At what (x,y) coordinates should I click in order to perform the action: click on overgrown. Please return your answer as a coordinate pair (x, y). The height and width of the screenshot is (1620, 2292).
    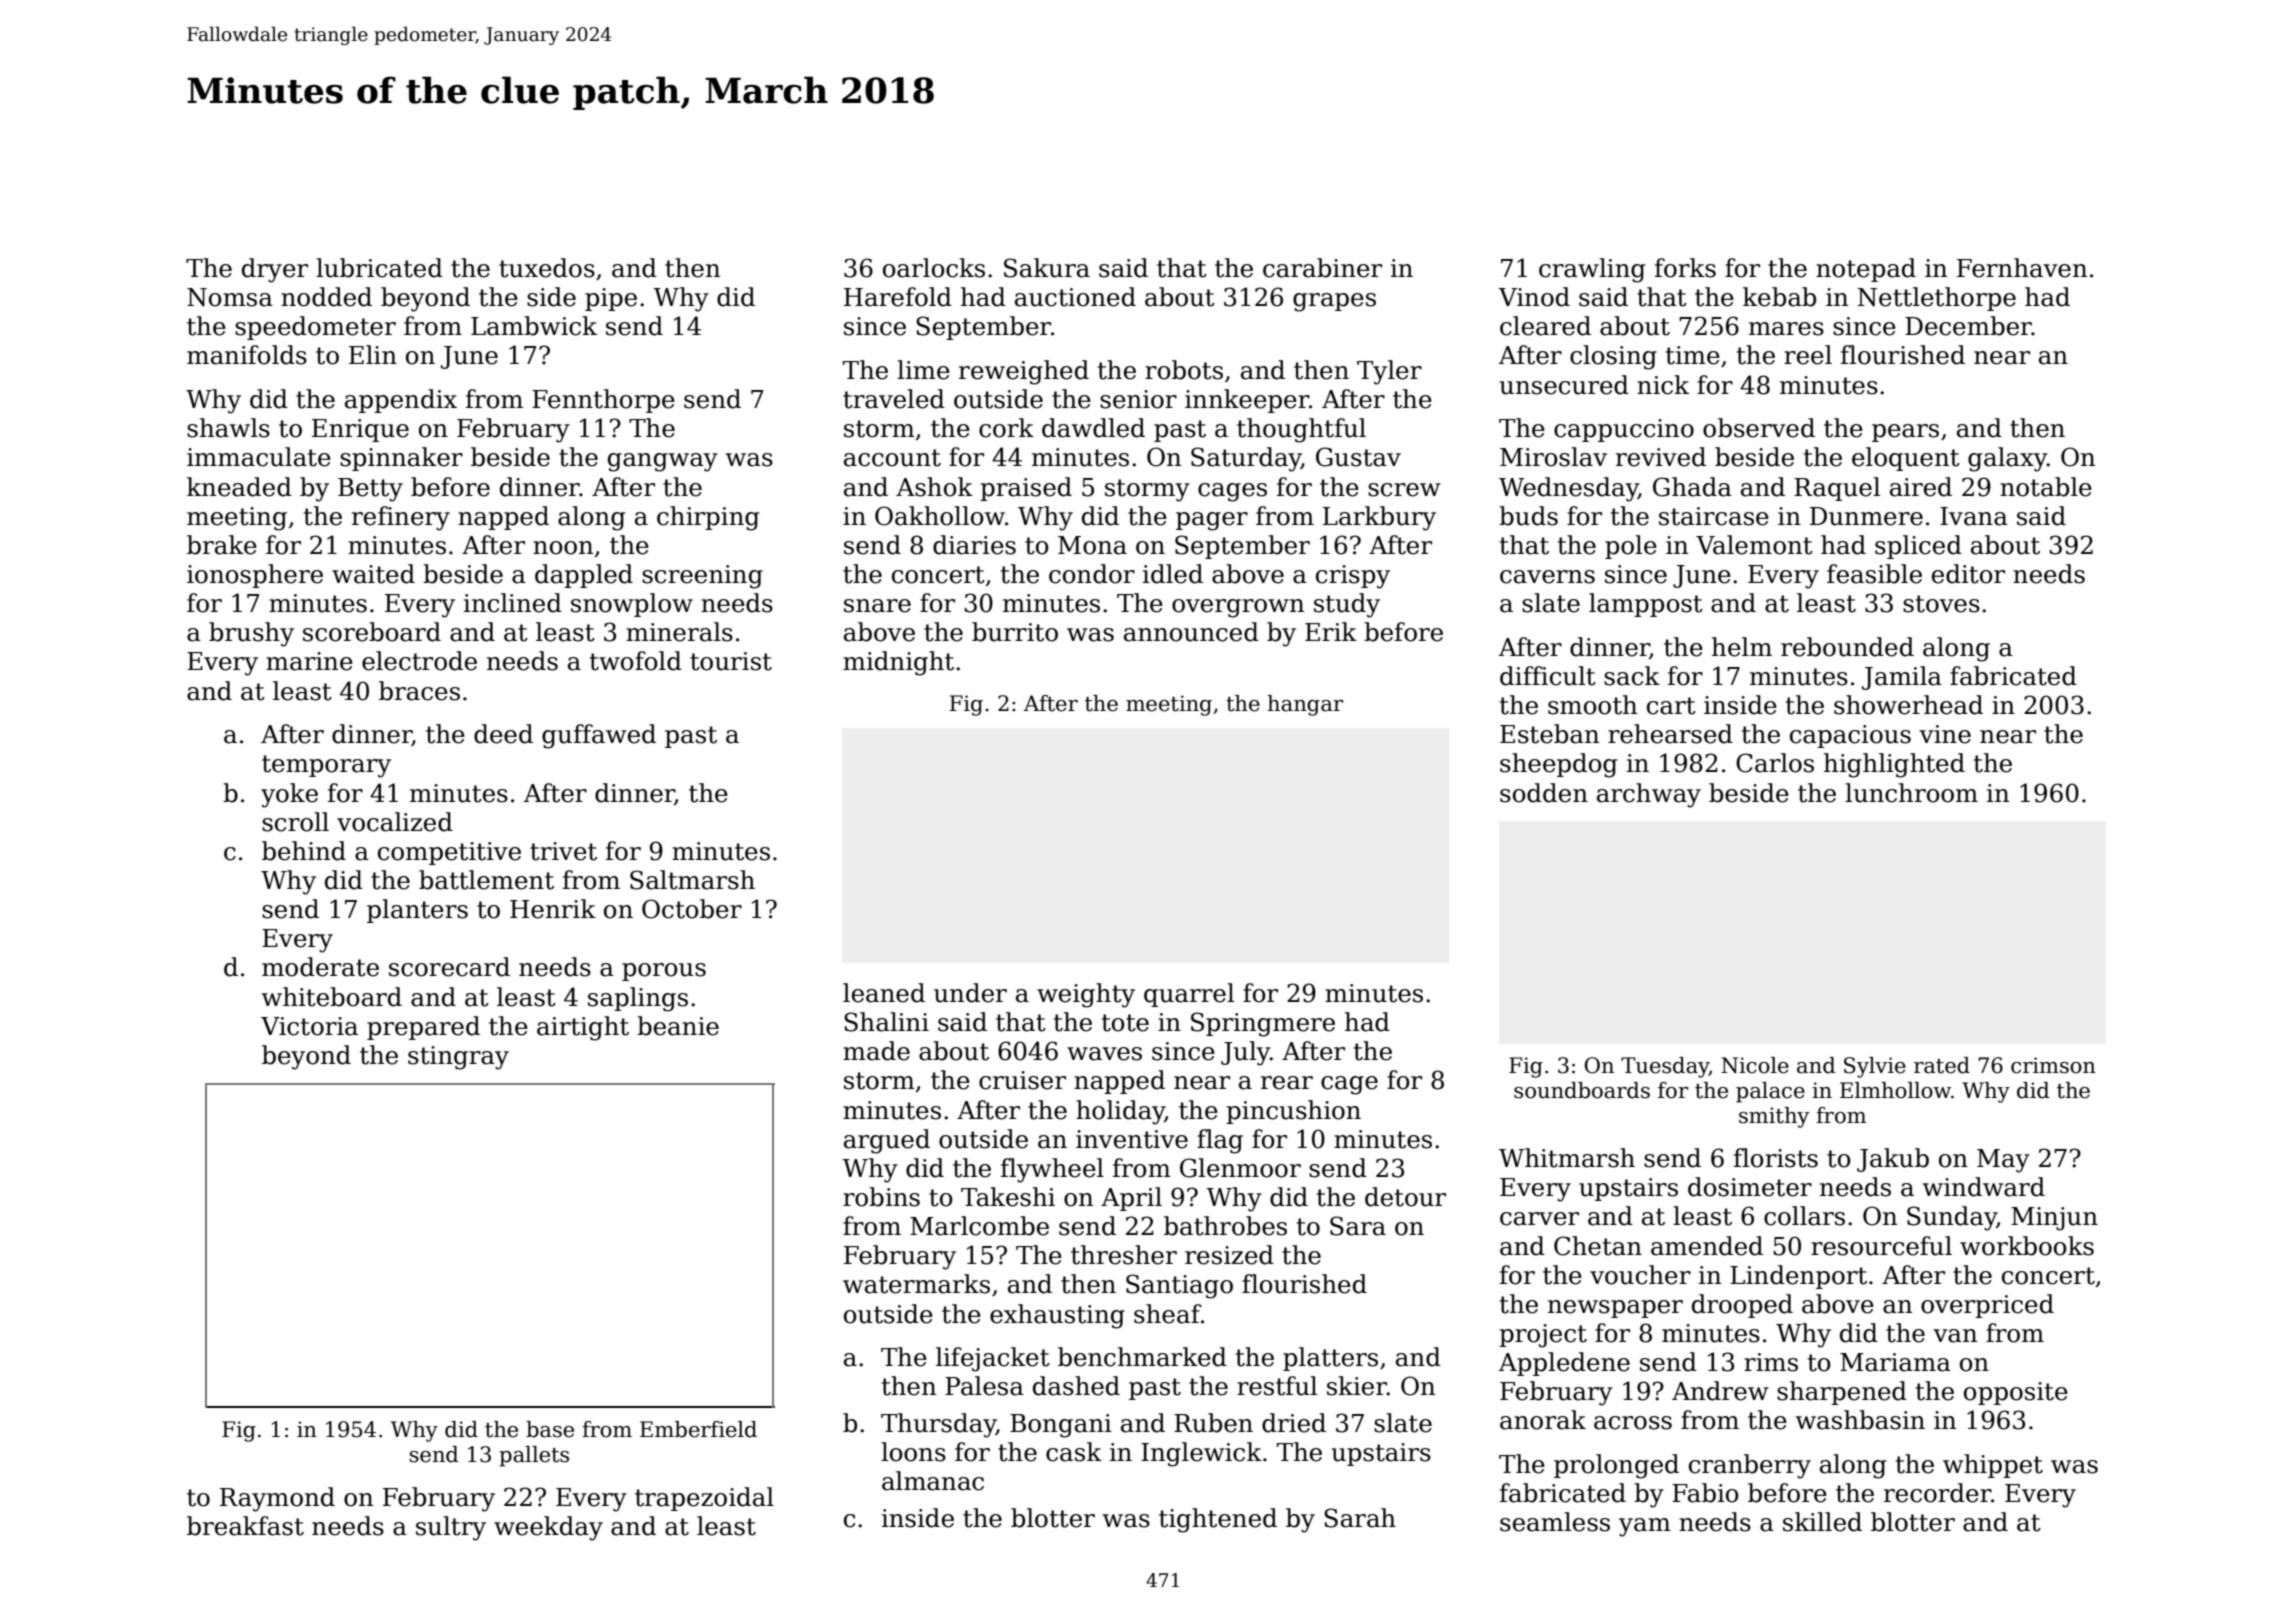
    Looking at the image, I should click on (1238, 608).
